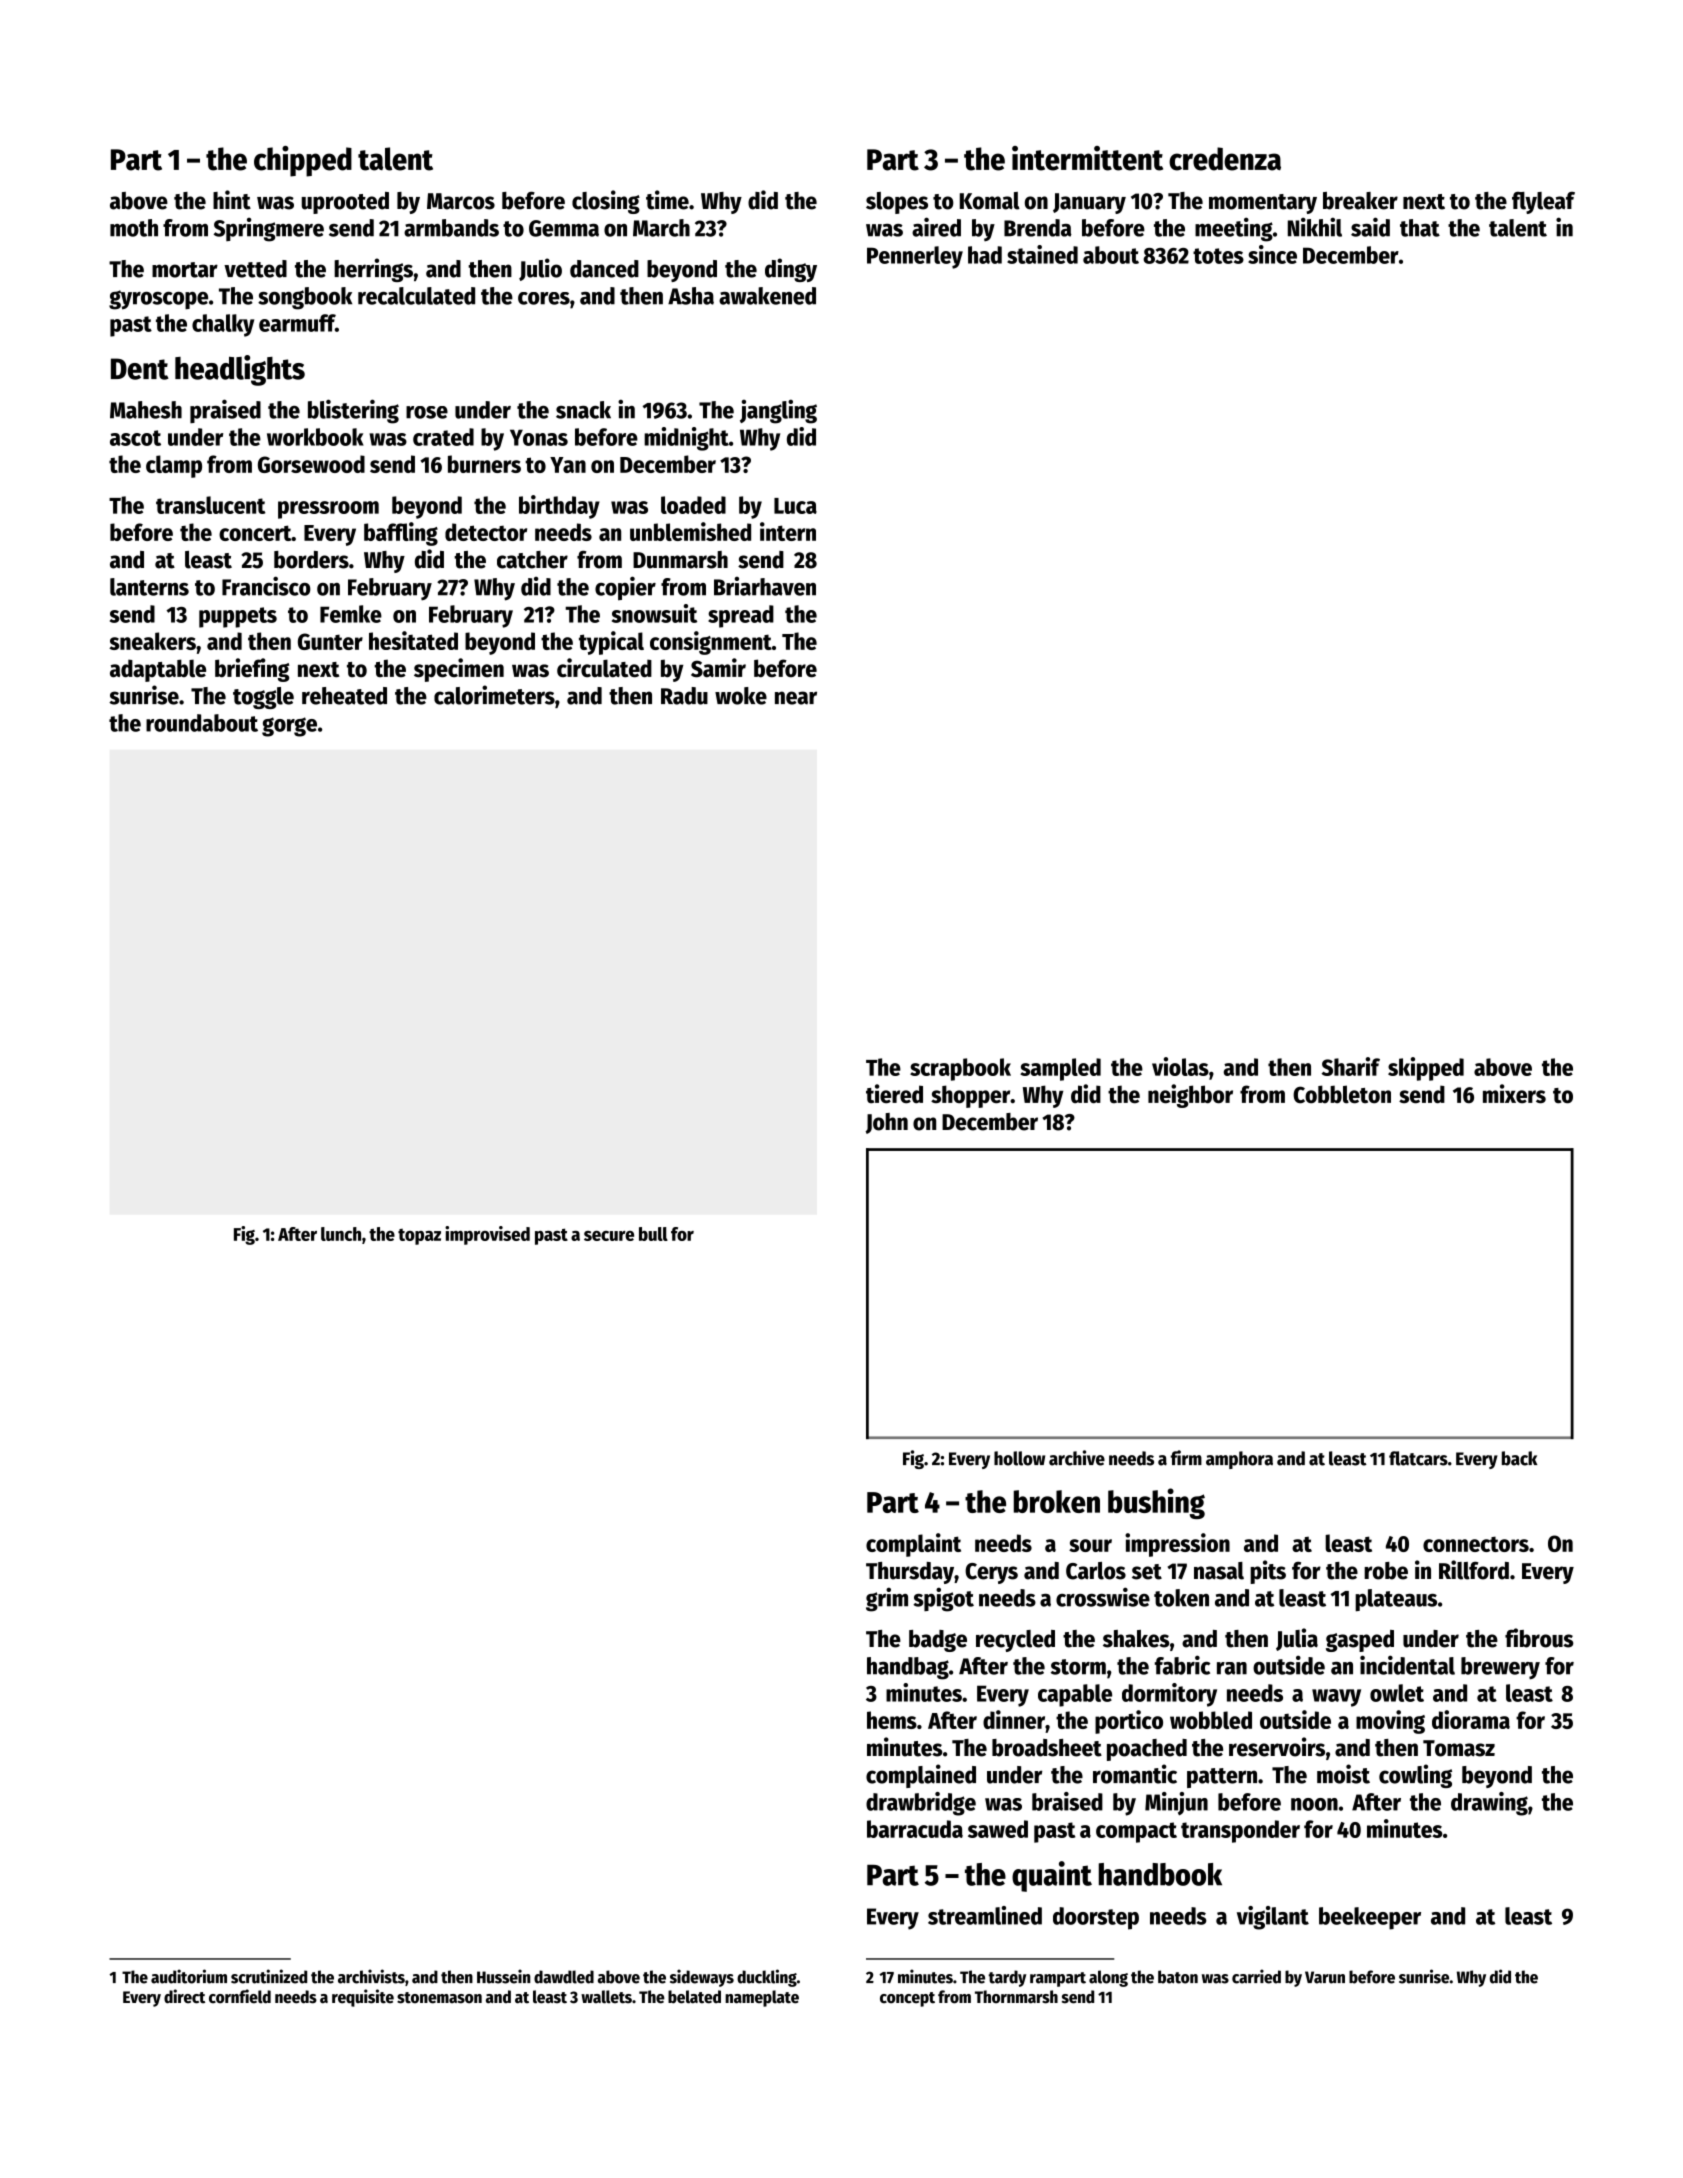 This image has width=1683, height=2178. I want to click on that, so click(1420, 228).
